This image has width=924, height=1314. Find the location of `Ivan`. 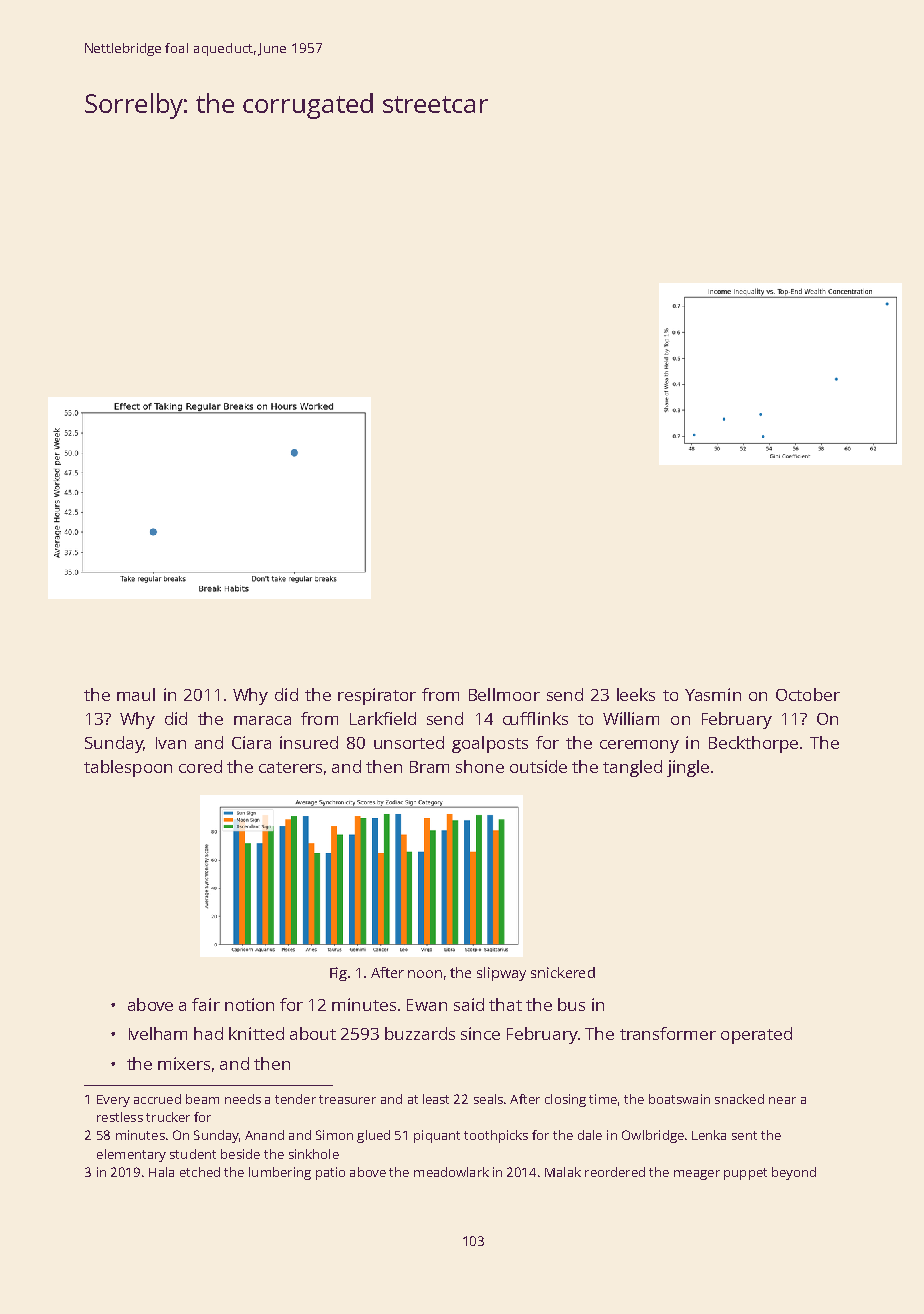

Ivan is located at coordinates (171, 743).
